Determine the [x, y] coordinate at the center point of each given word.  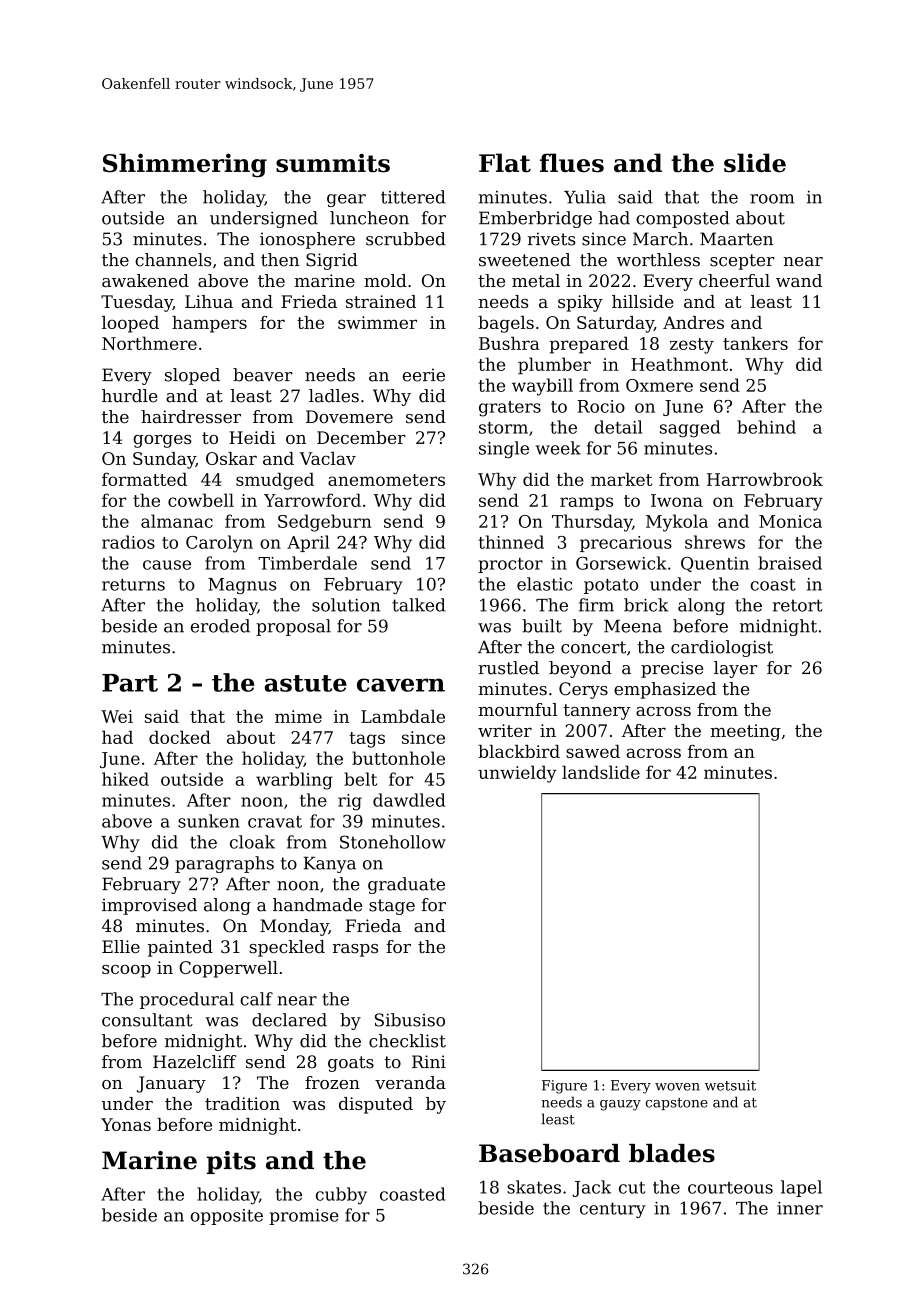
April [308, 543]
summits [333, 163]
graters [510, 409]
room [772, 199]
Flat [505, 163]
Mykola [677, 523]
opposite [227, 1217]
